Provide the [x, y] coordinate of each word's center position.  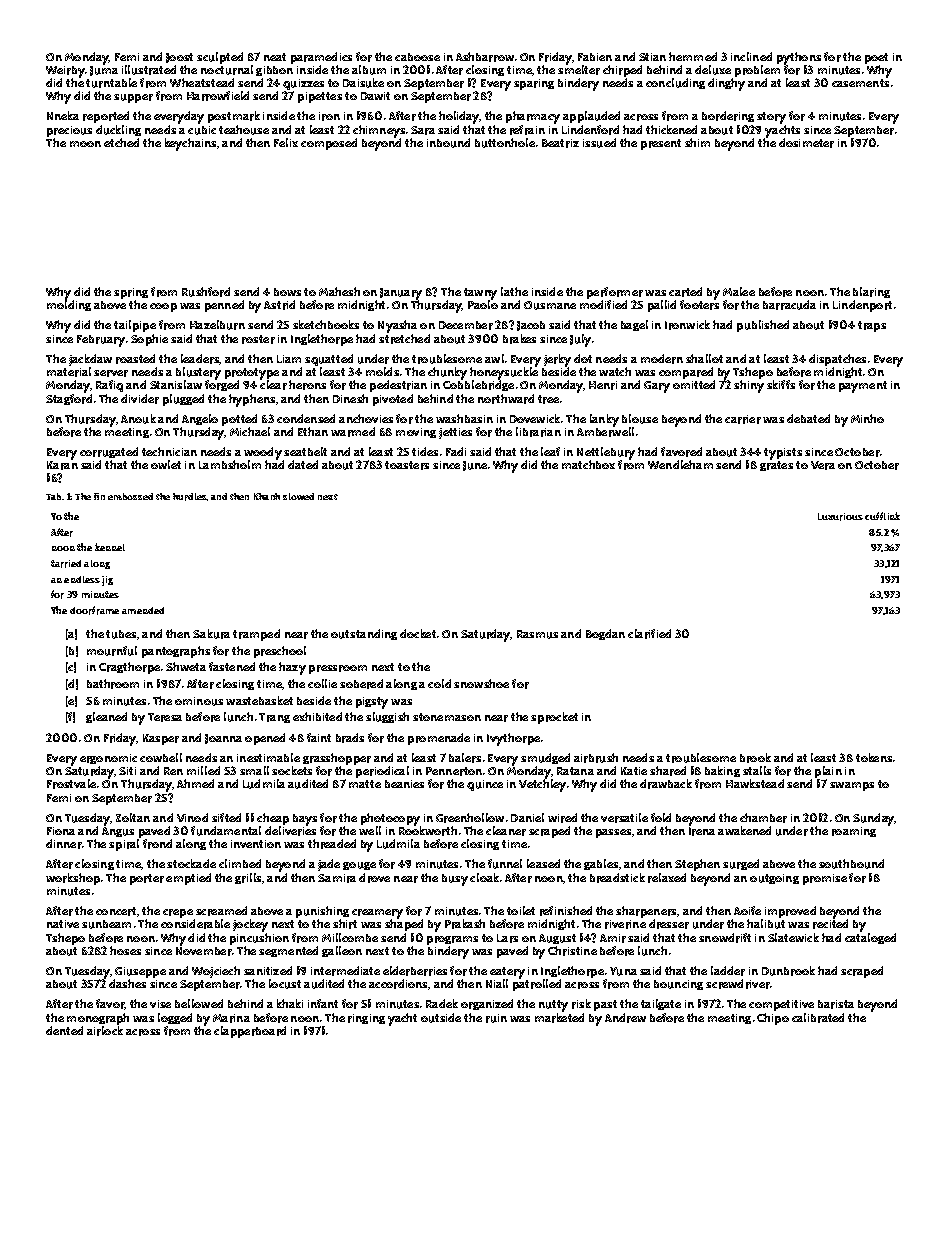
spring [131, 293]
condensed [306, 418]
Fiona [61, 831]
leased [543, 863]
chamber [763, 818]
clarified [649, 634]
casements [860, 83]
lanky [604, 420]
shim [697, 142]
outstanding [364, 634]
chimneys [379, 132]
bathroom [113, 684]
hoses [125, 950]
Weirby [65, 72]
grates [776, 466]
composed [329, 144]
